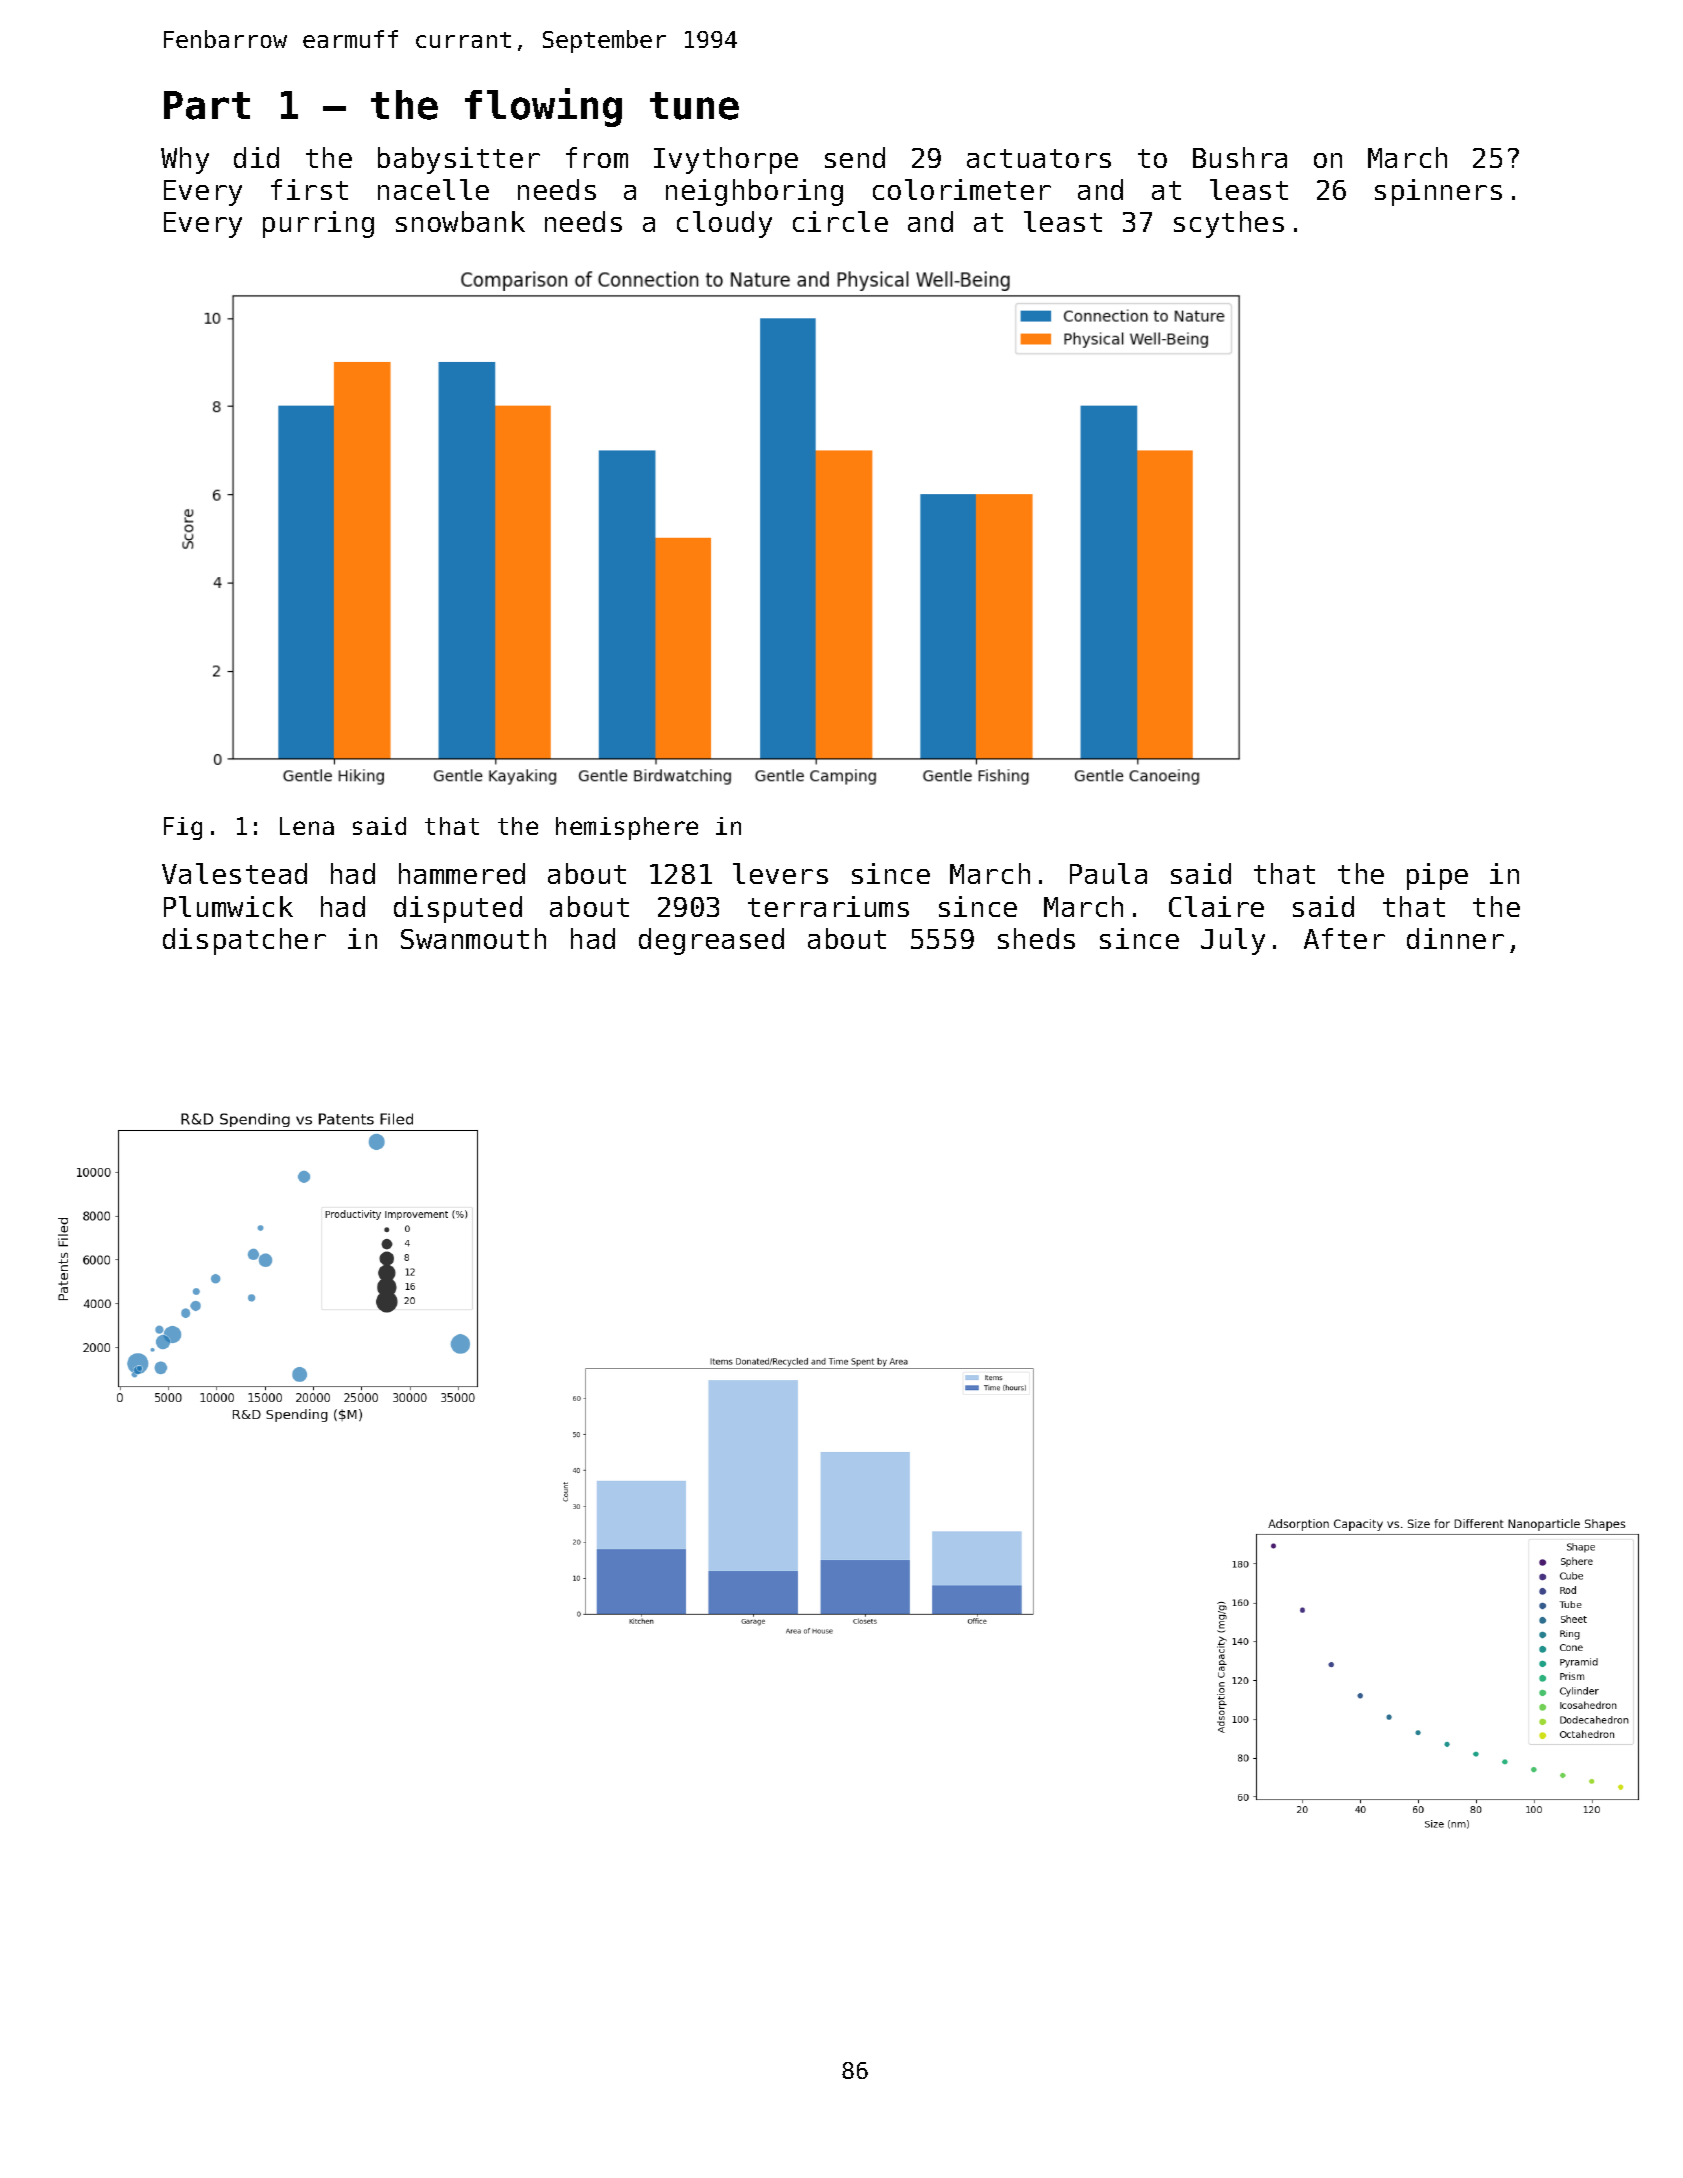 This screenshot has height=2178, width=1683. Describe the element at coordinates (1437, 876) in the screenshot. I see `pipe` at that location.
